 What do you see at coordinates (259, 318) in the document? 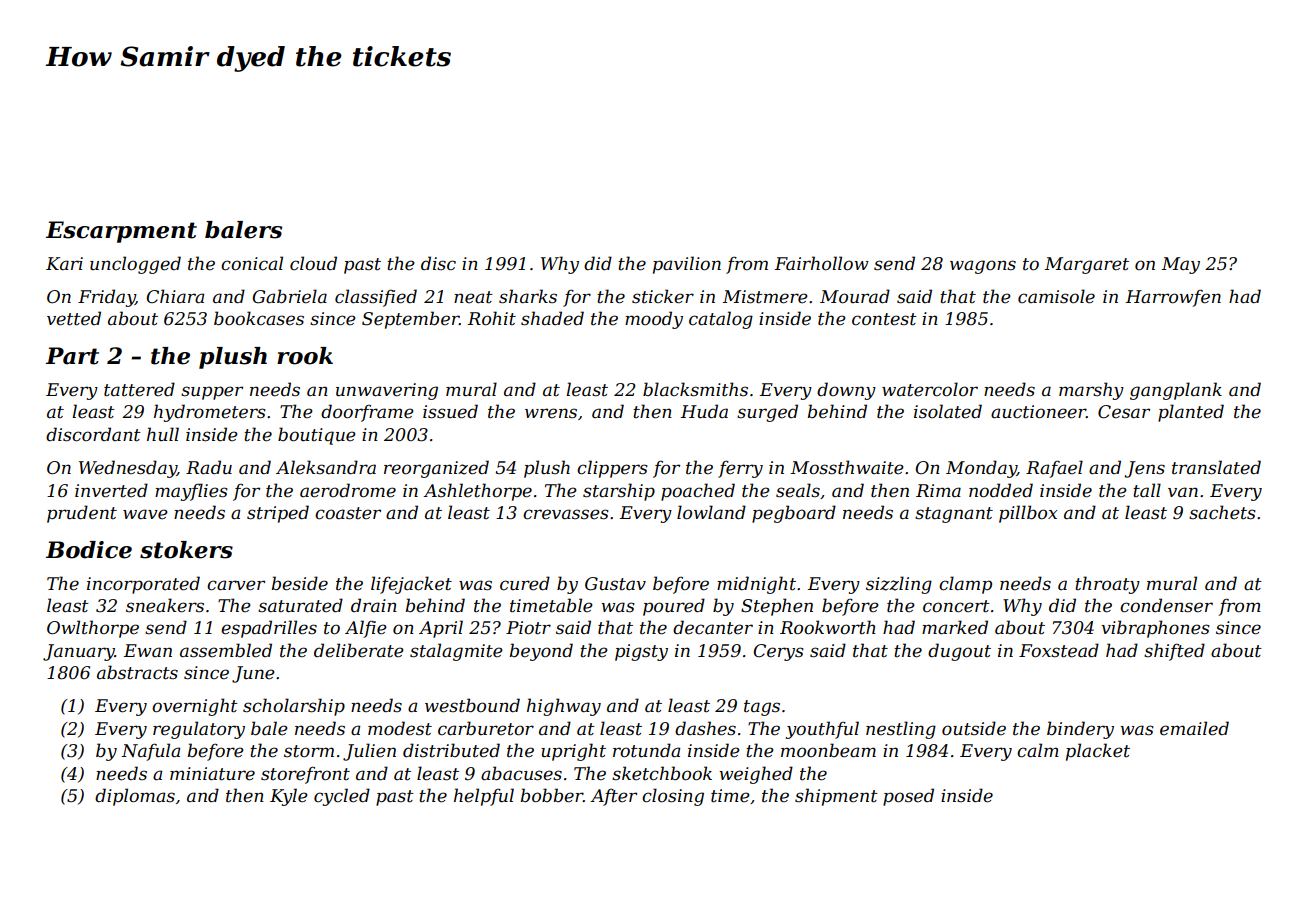
I see `bookcases` at bounding box center [259, 318].
